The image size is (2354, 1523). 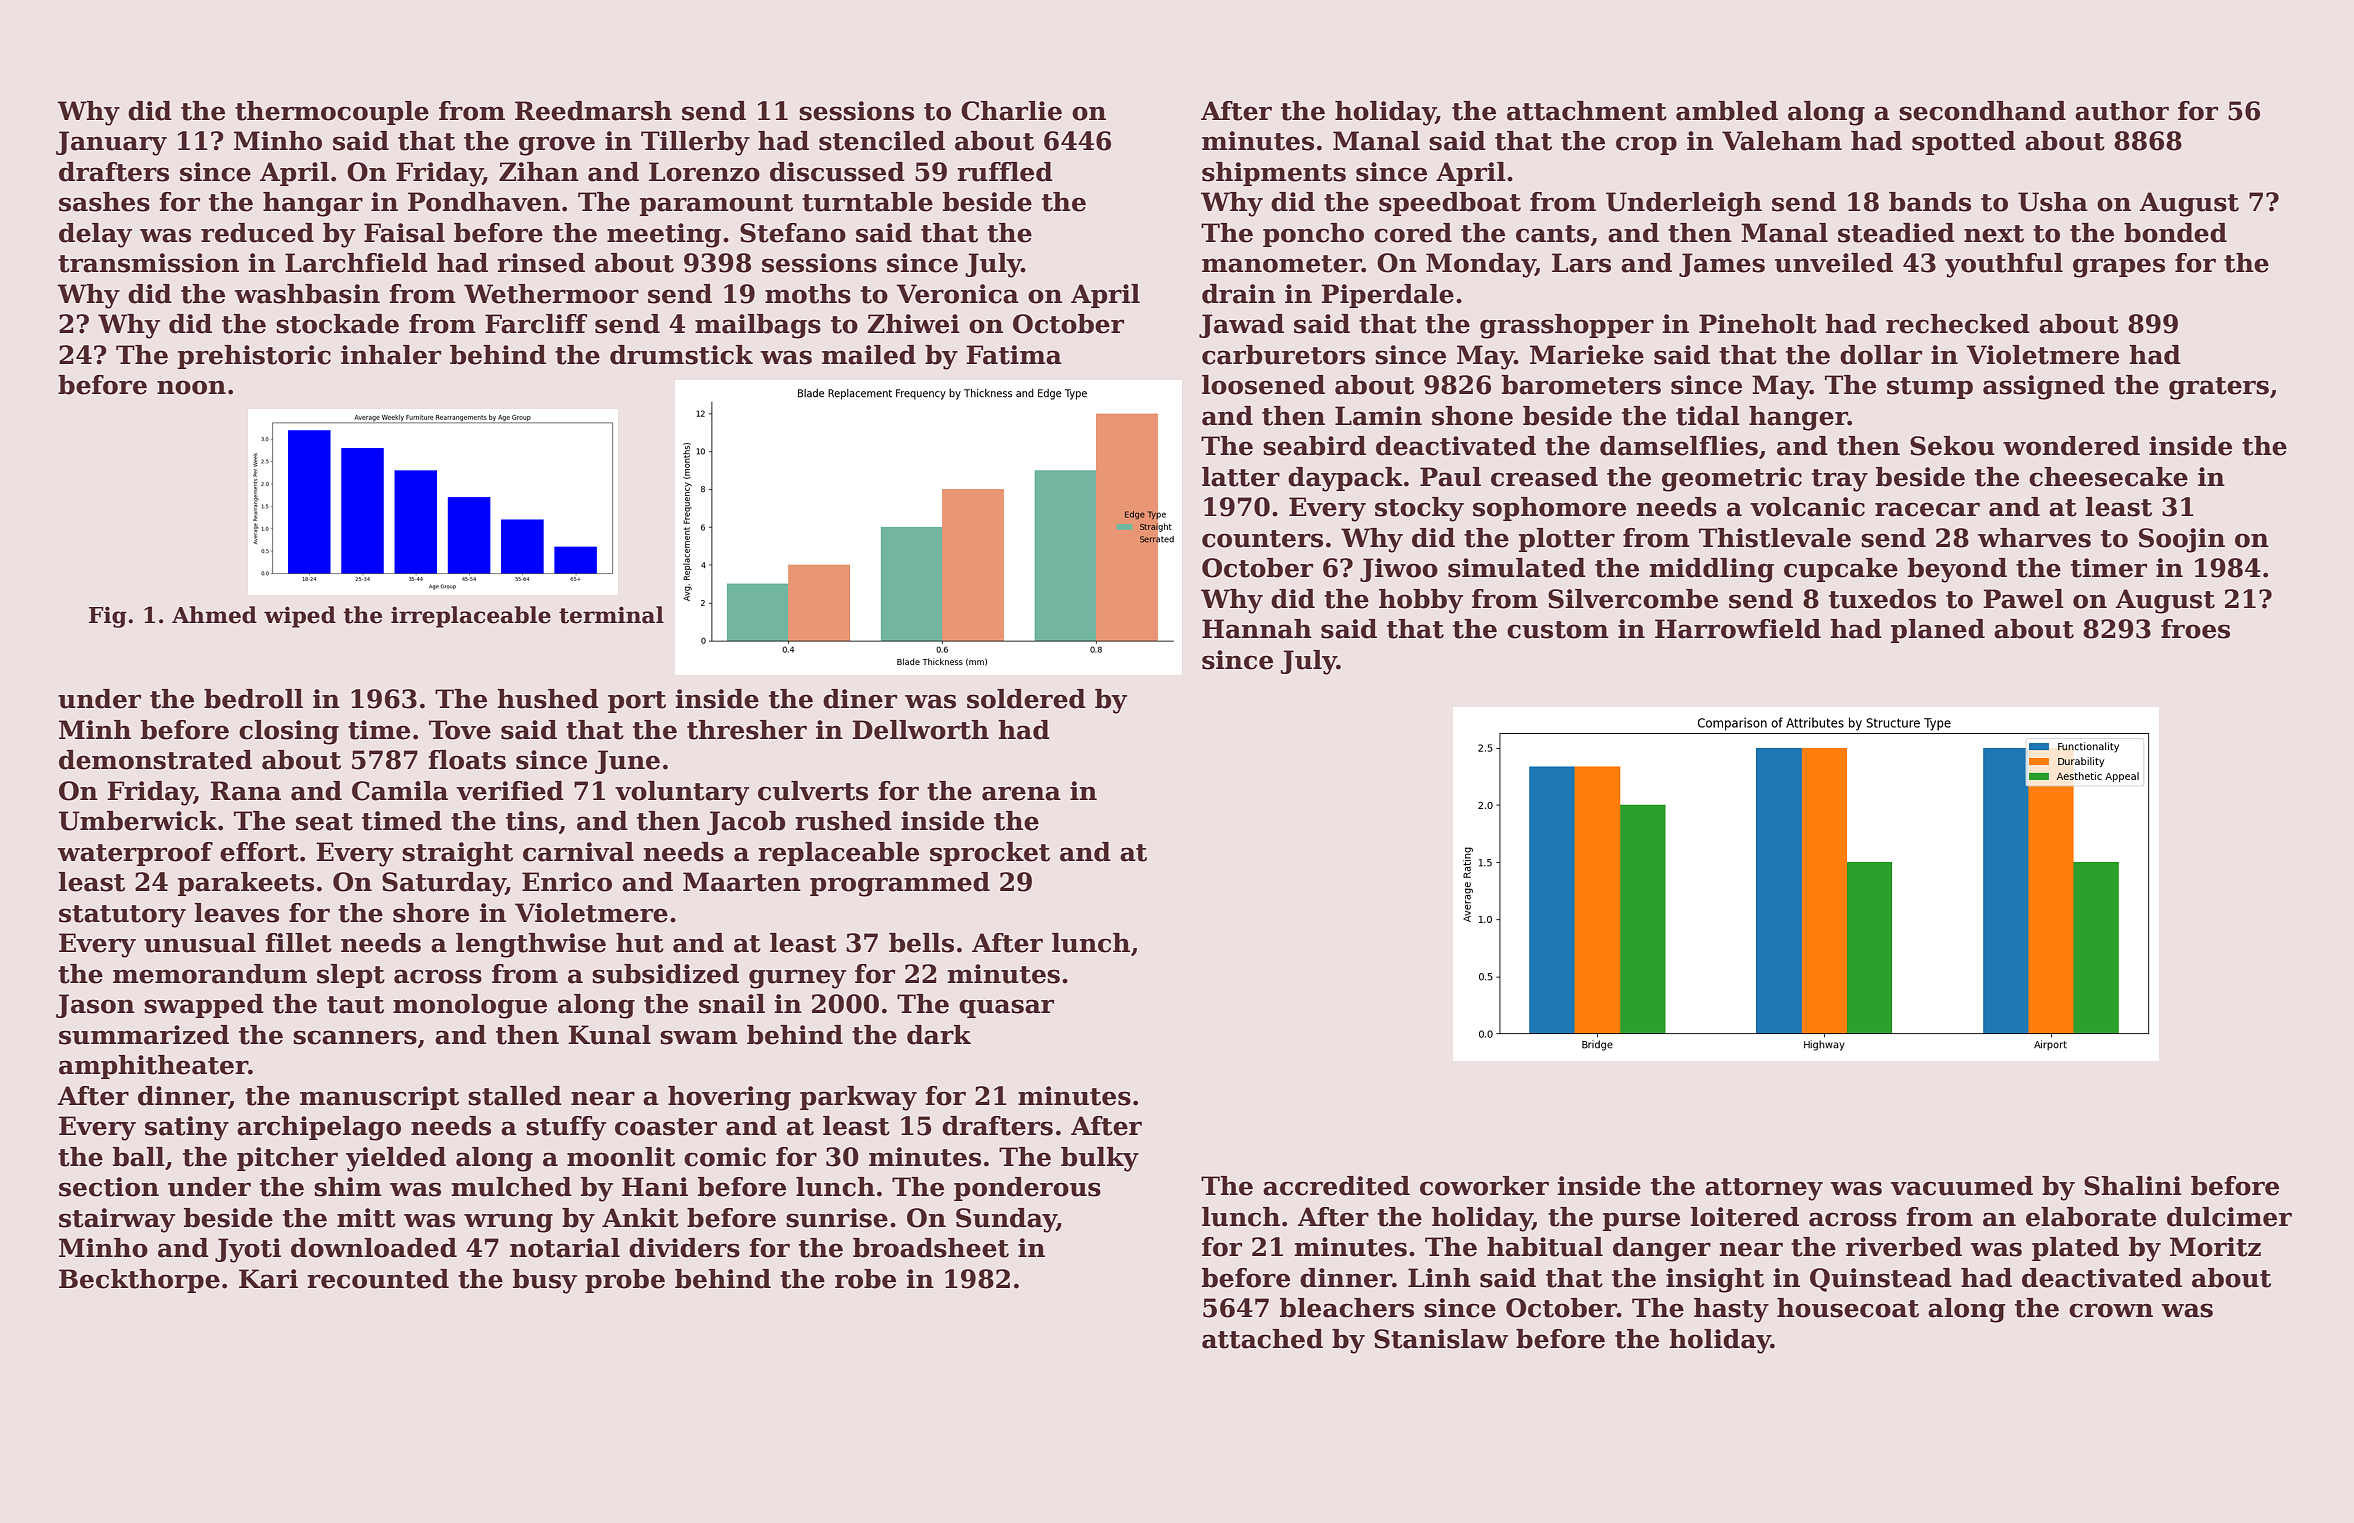 I want to click on secondhand, so click(x=1982, y=111).
